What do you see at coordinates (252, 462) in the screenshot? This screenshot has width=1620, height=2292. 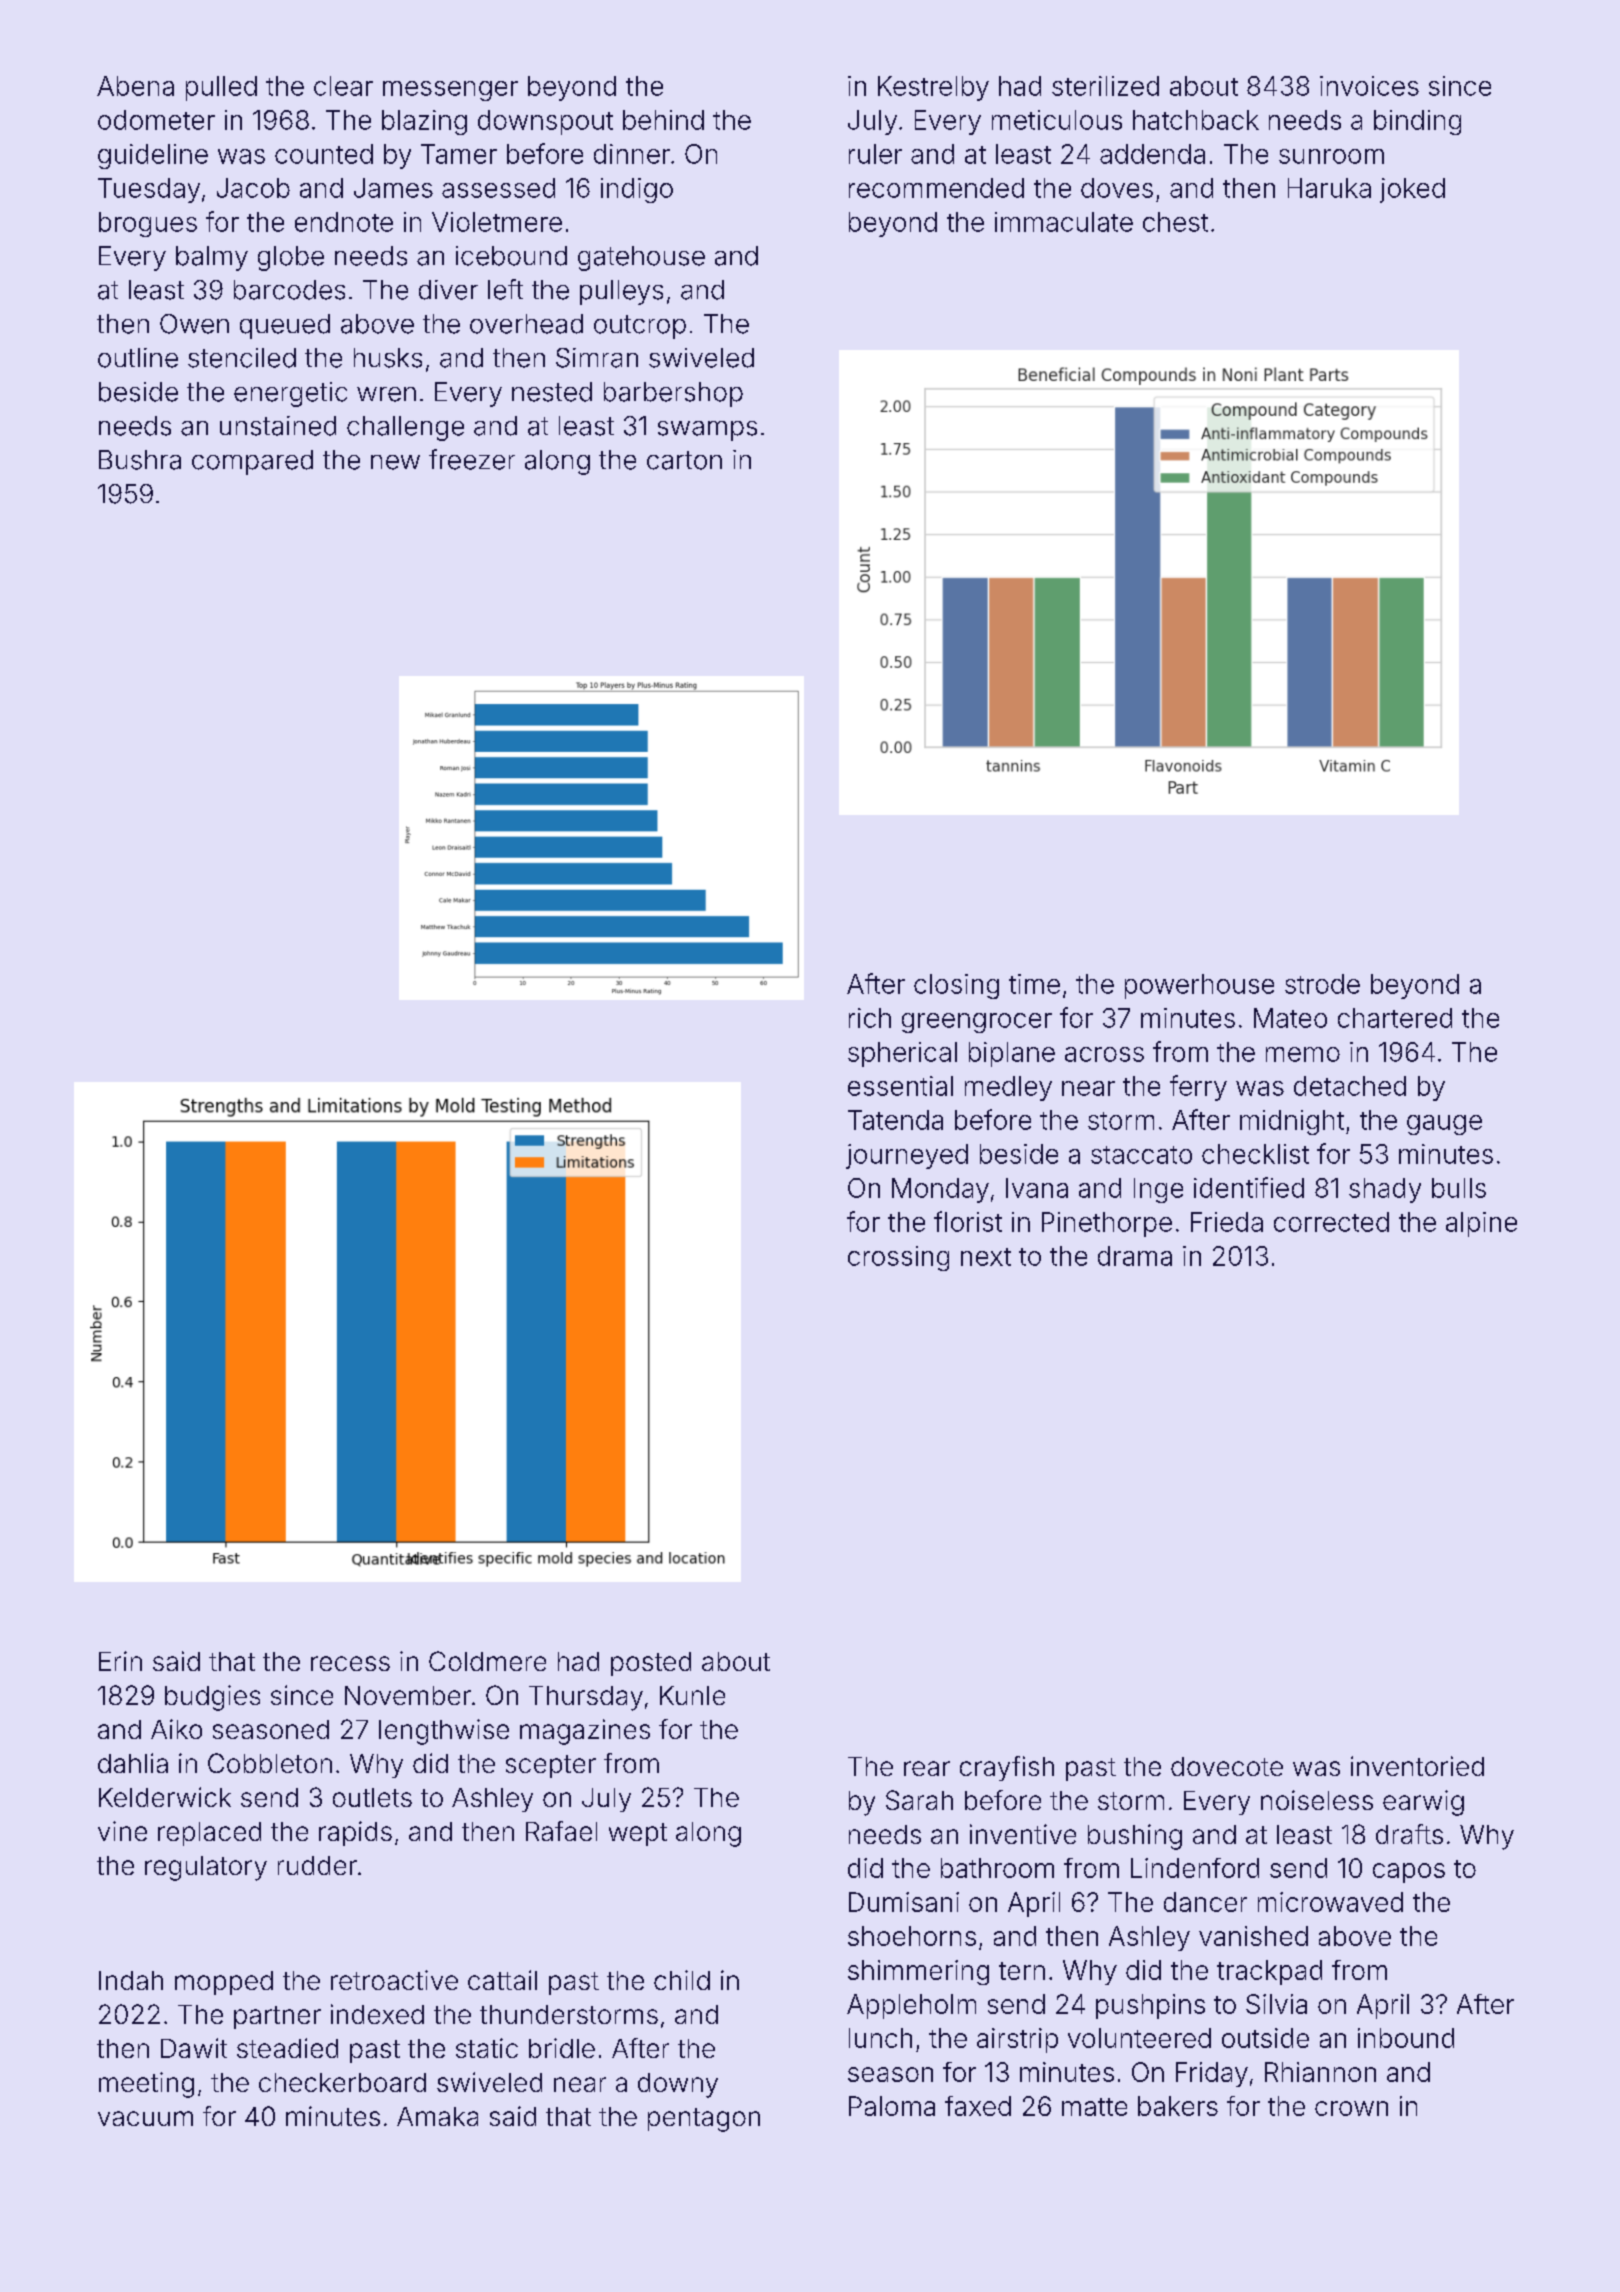 I see `compared` at bounding box center [252, 462].
